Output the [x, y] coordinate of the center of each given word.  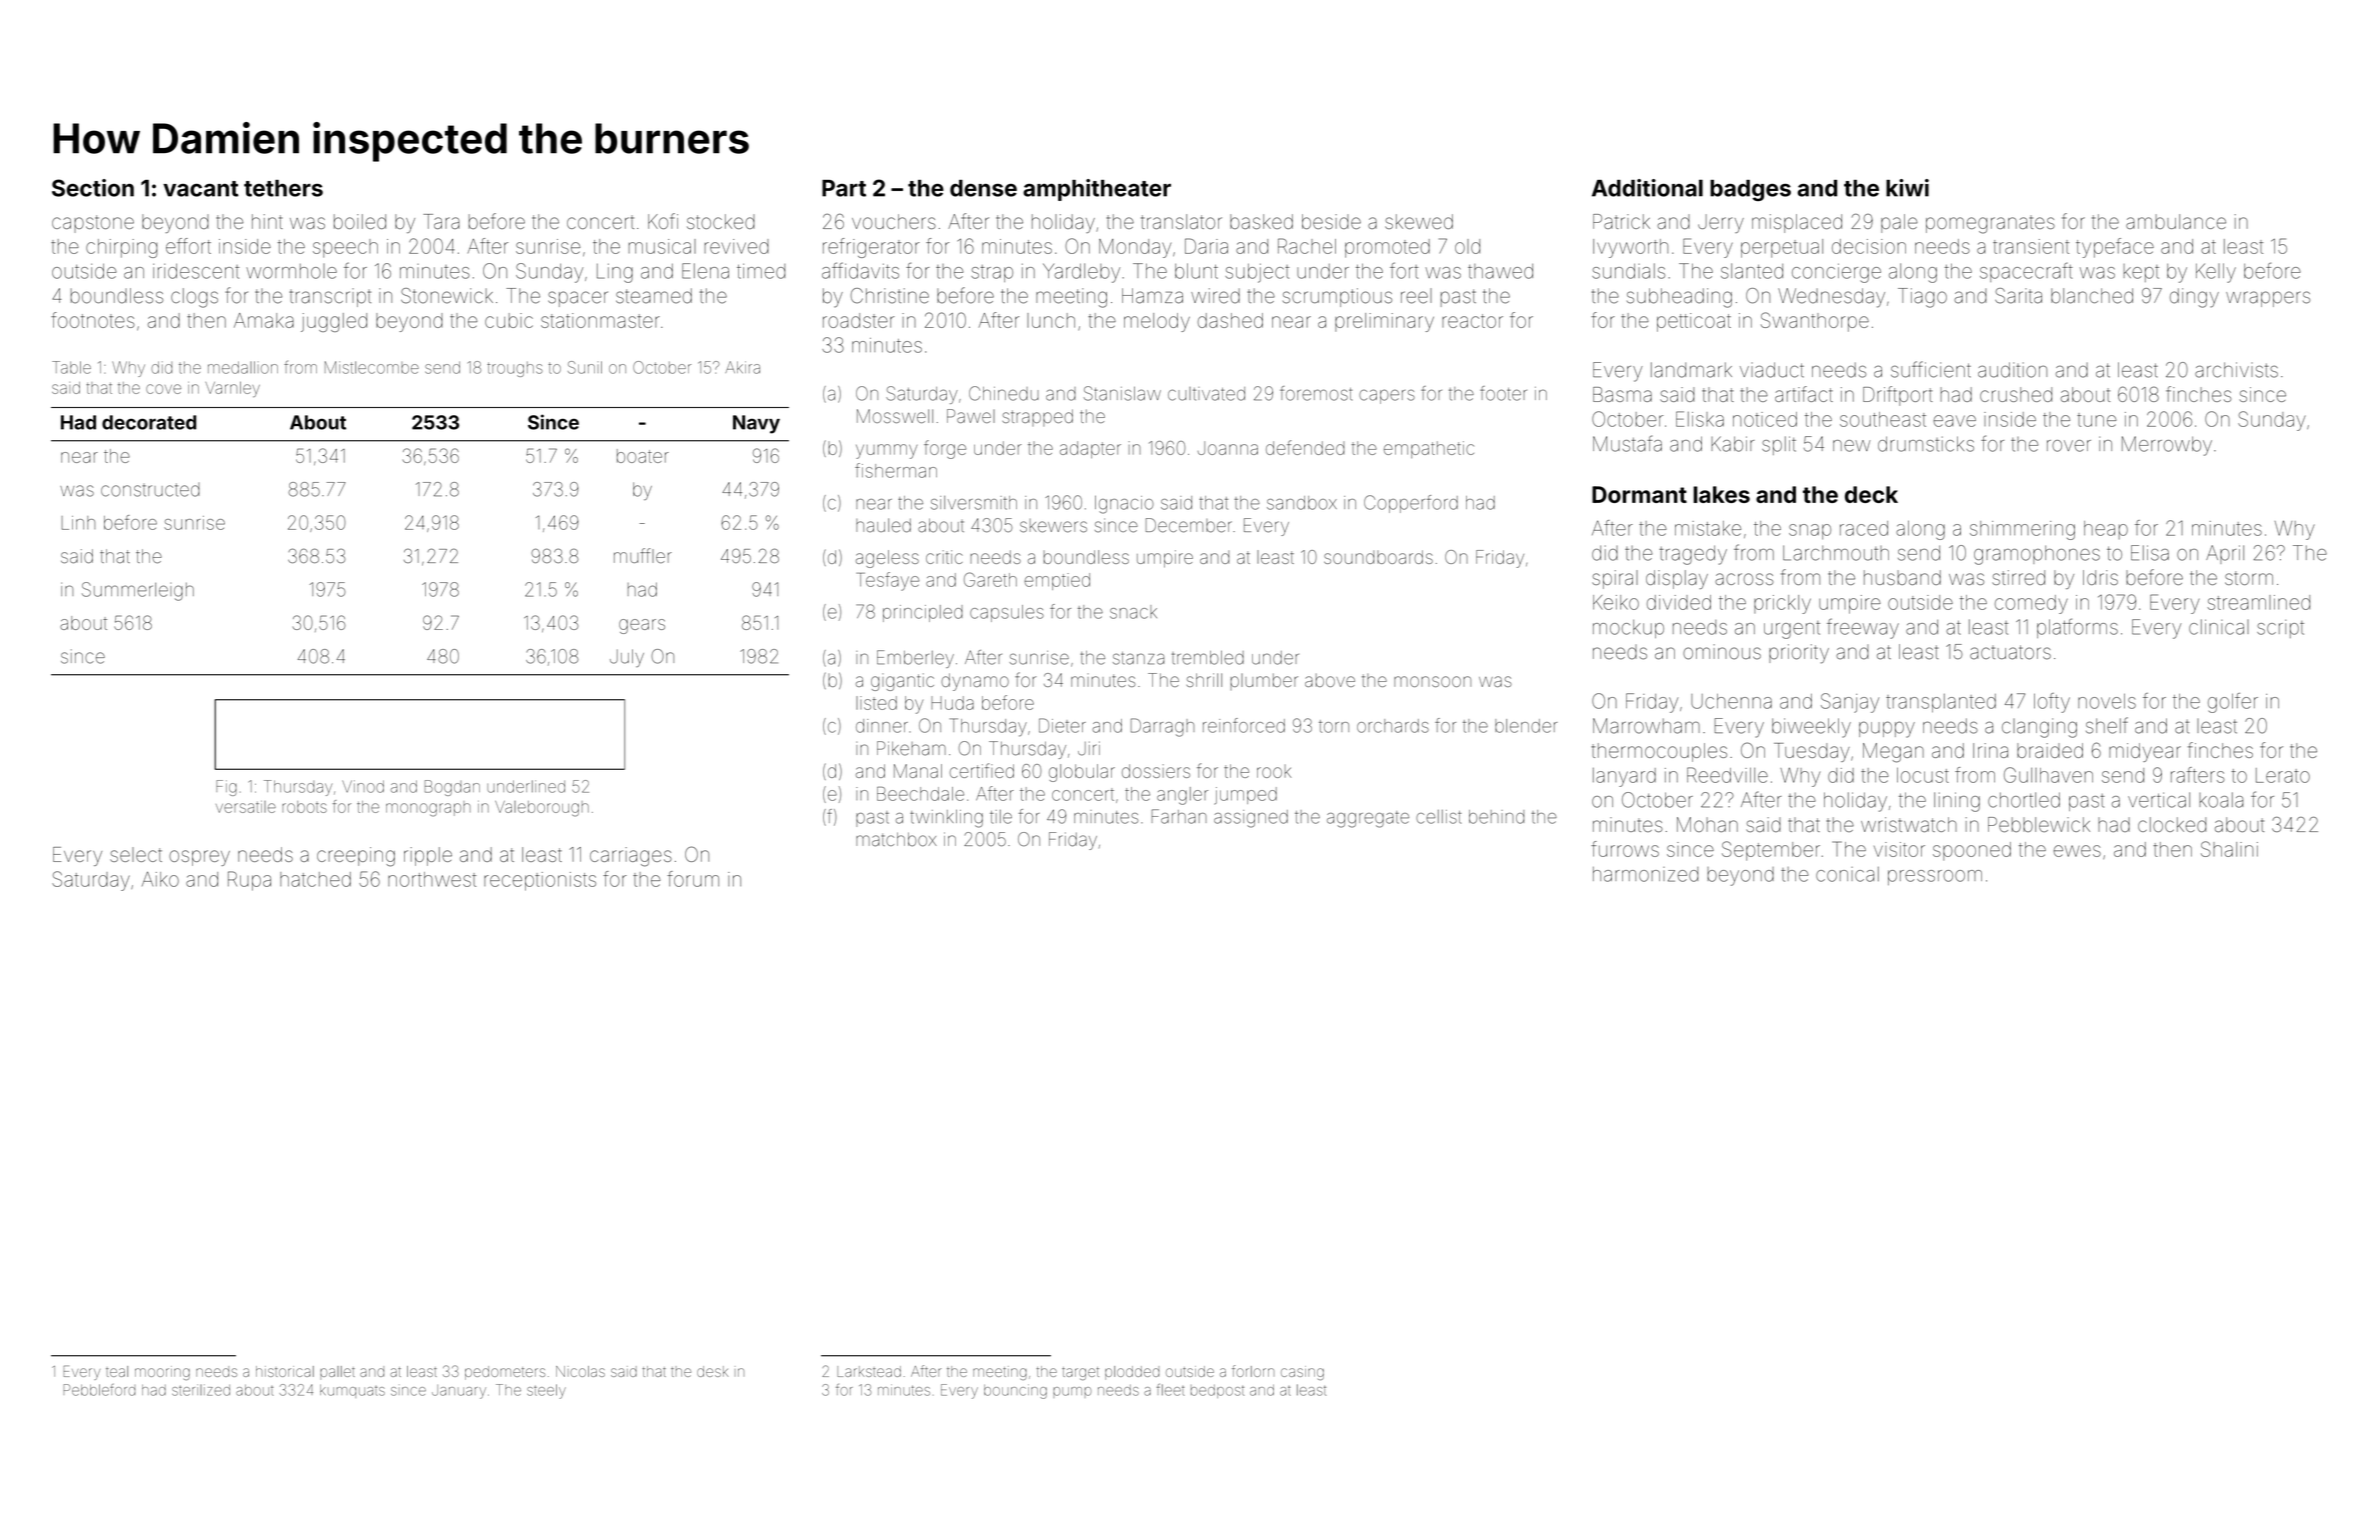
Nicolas [580, 1371]
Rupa [249, 881]
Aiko [160, 879]
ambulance [2176, 221]
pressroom [1935, 877]
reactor [1472, 321]
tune [2096, 420]
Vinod [363, 786]
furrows [1625, 849]
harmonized [1645, 874]
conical [1847, 874]
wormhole [291, 271]
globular [1082, 773]
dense [983, 188]
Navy [756, 424]
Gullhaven [2048, 775]
